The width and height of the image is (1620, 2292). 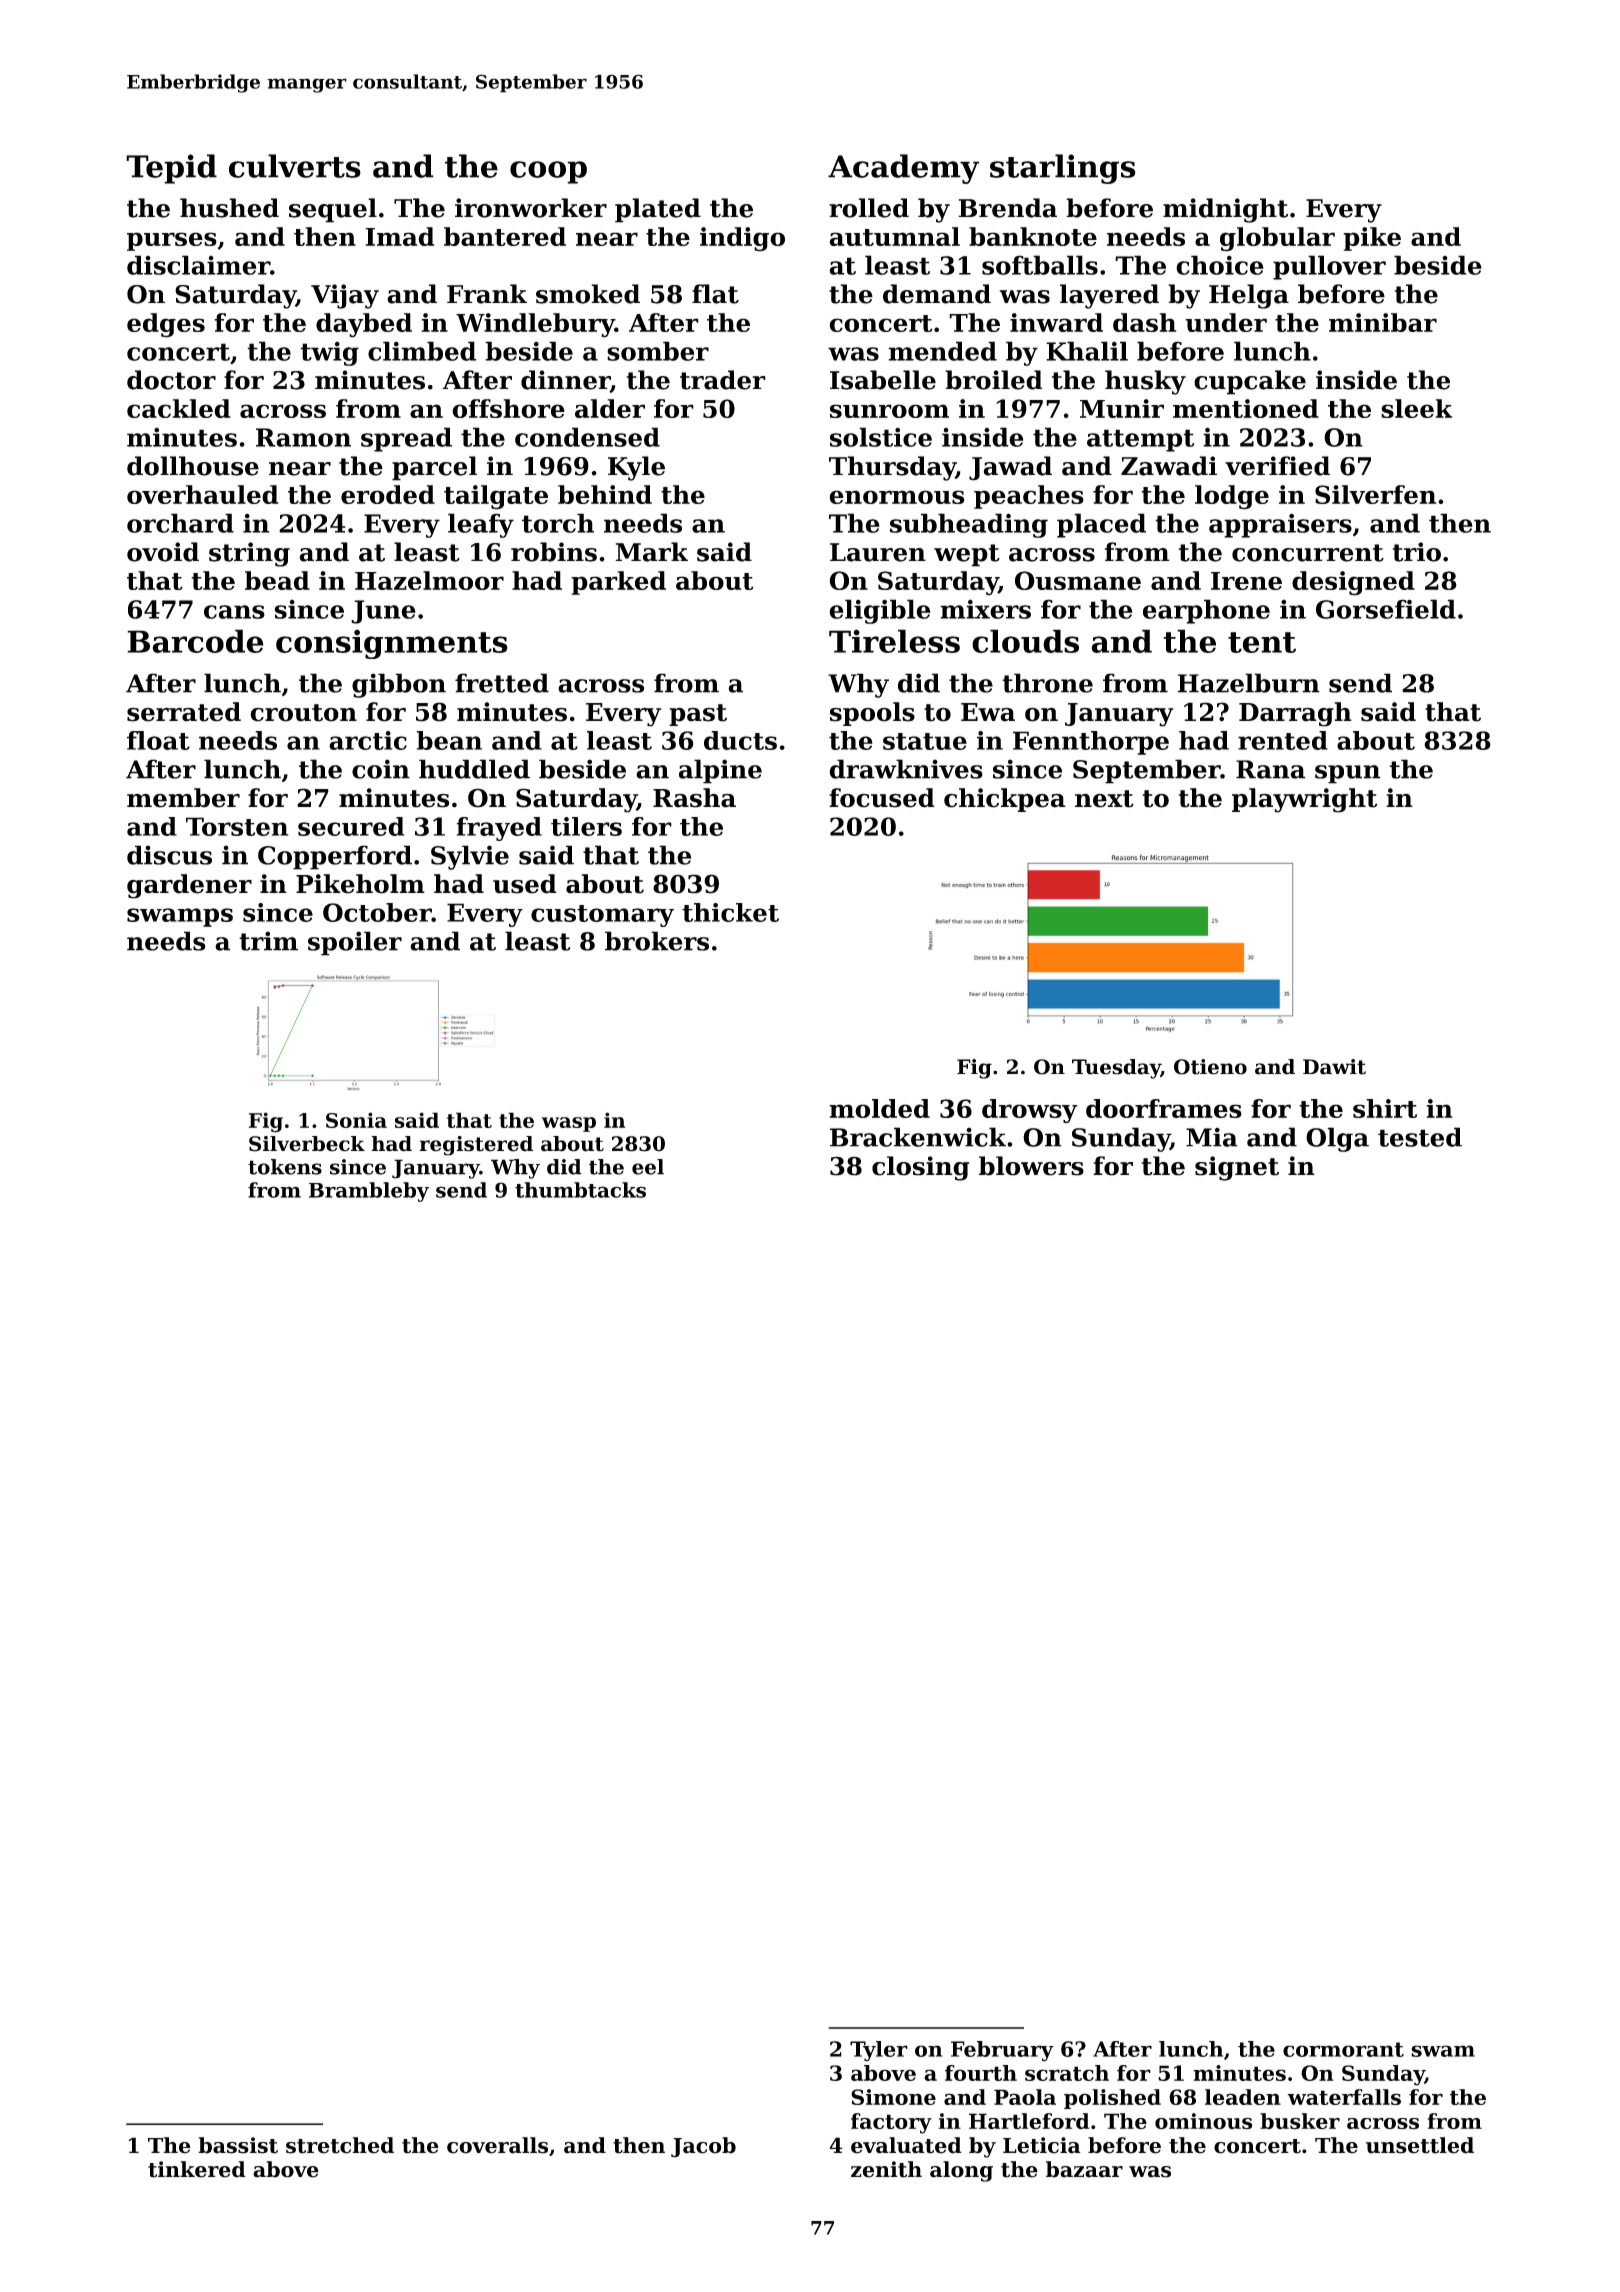 What do you see at coordinates (295, 166) in the image?
I see `culverts` at bounding box center [295, 166].
